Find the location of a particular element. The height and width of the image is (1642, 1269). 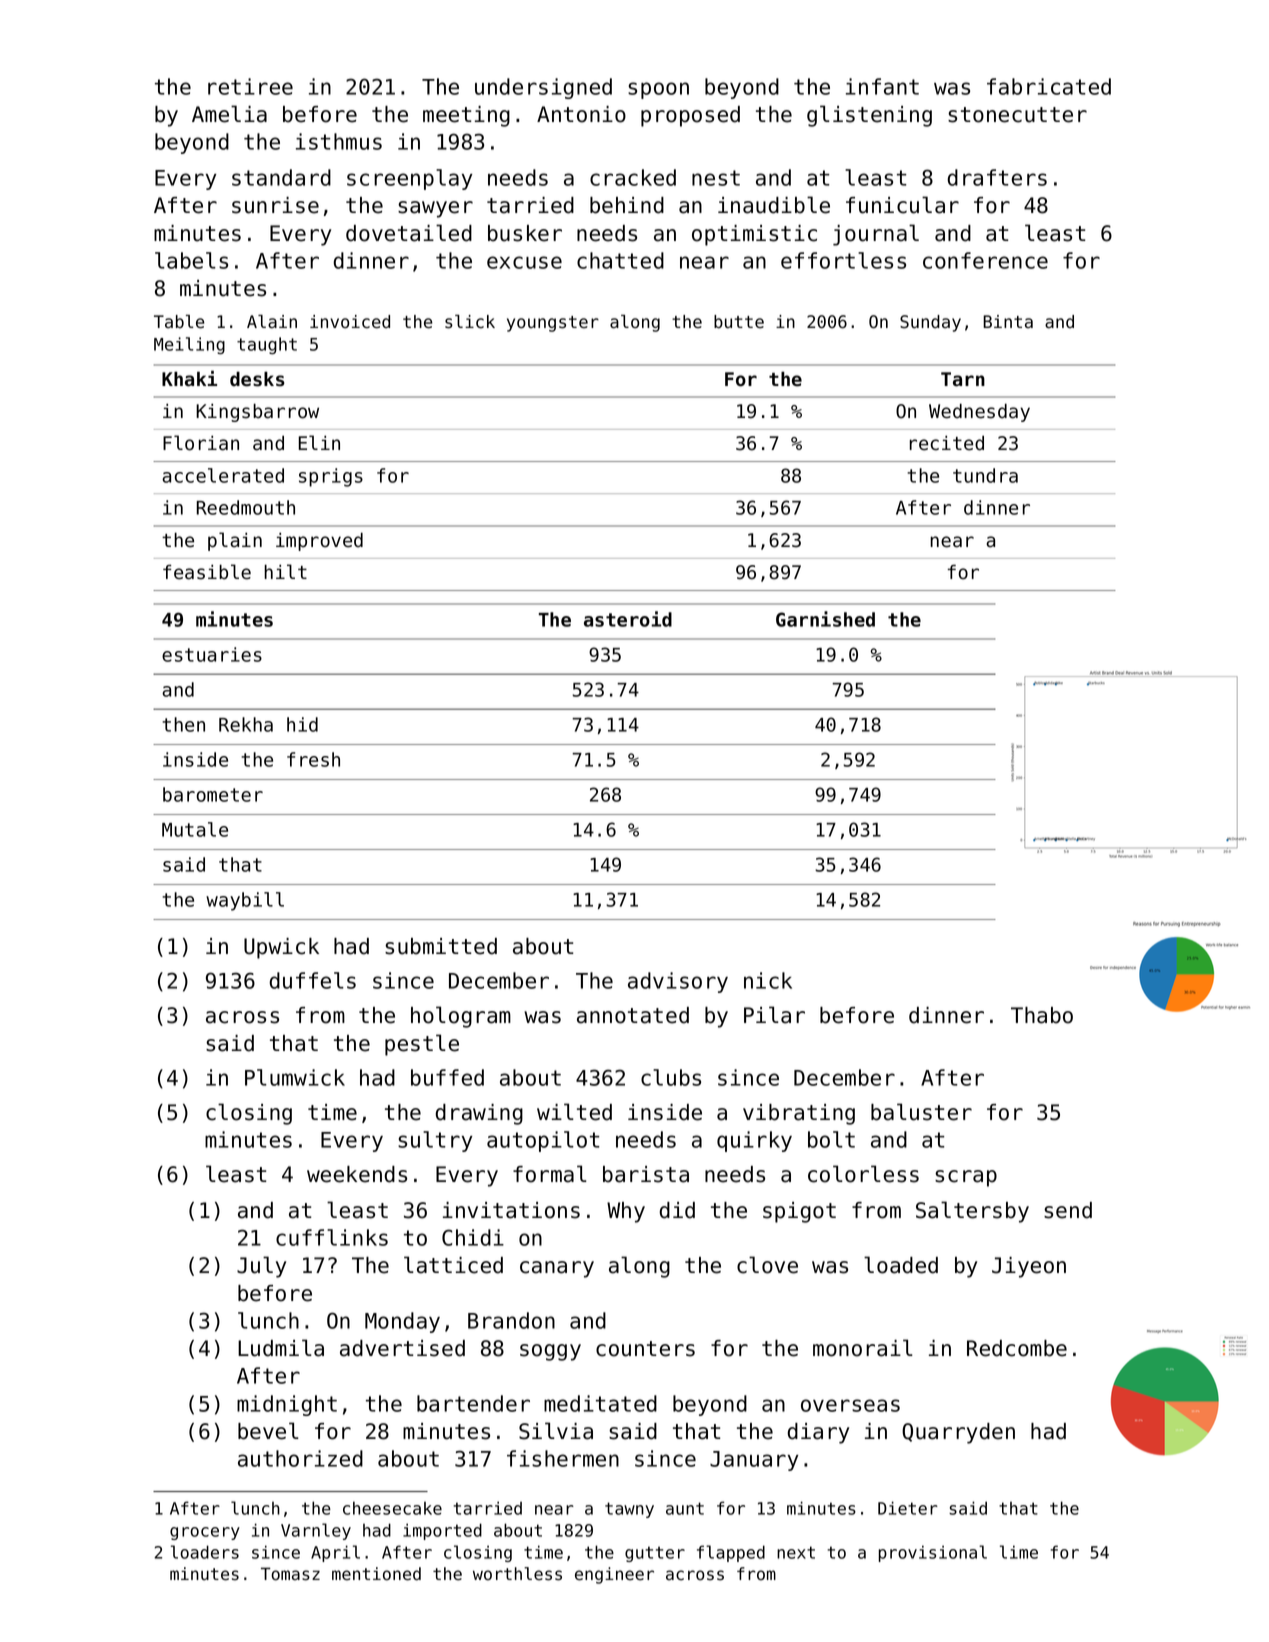

Florian is located at coordinates (201, 443).
